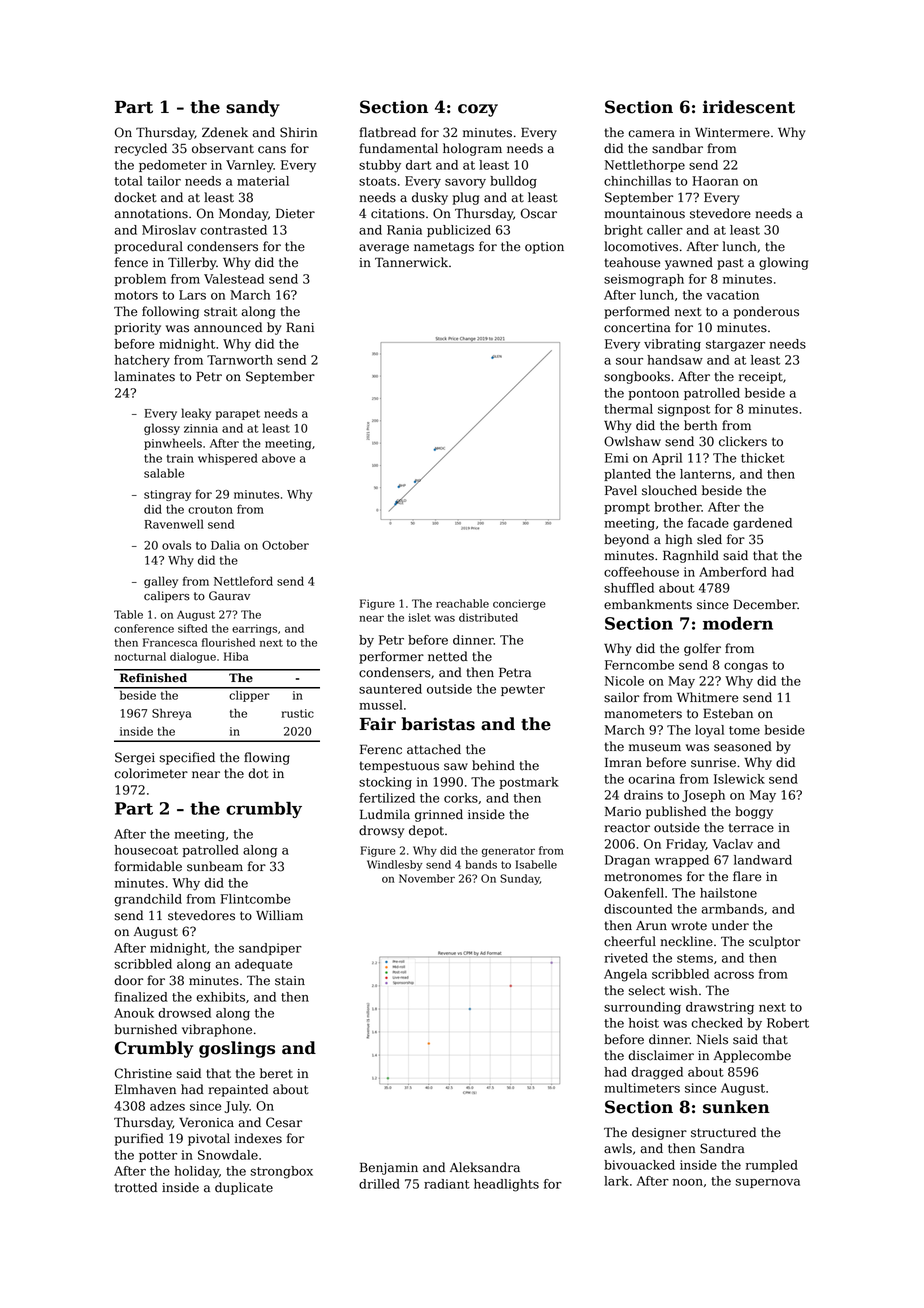 Image resolution: width=924 pixels, height=1308 pixels. What do you see at coordinates (519, 604) in the screenshot?
I see `concierge` at bounding box center [519, 604].
